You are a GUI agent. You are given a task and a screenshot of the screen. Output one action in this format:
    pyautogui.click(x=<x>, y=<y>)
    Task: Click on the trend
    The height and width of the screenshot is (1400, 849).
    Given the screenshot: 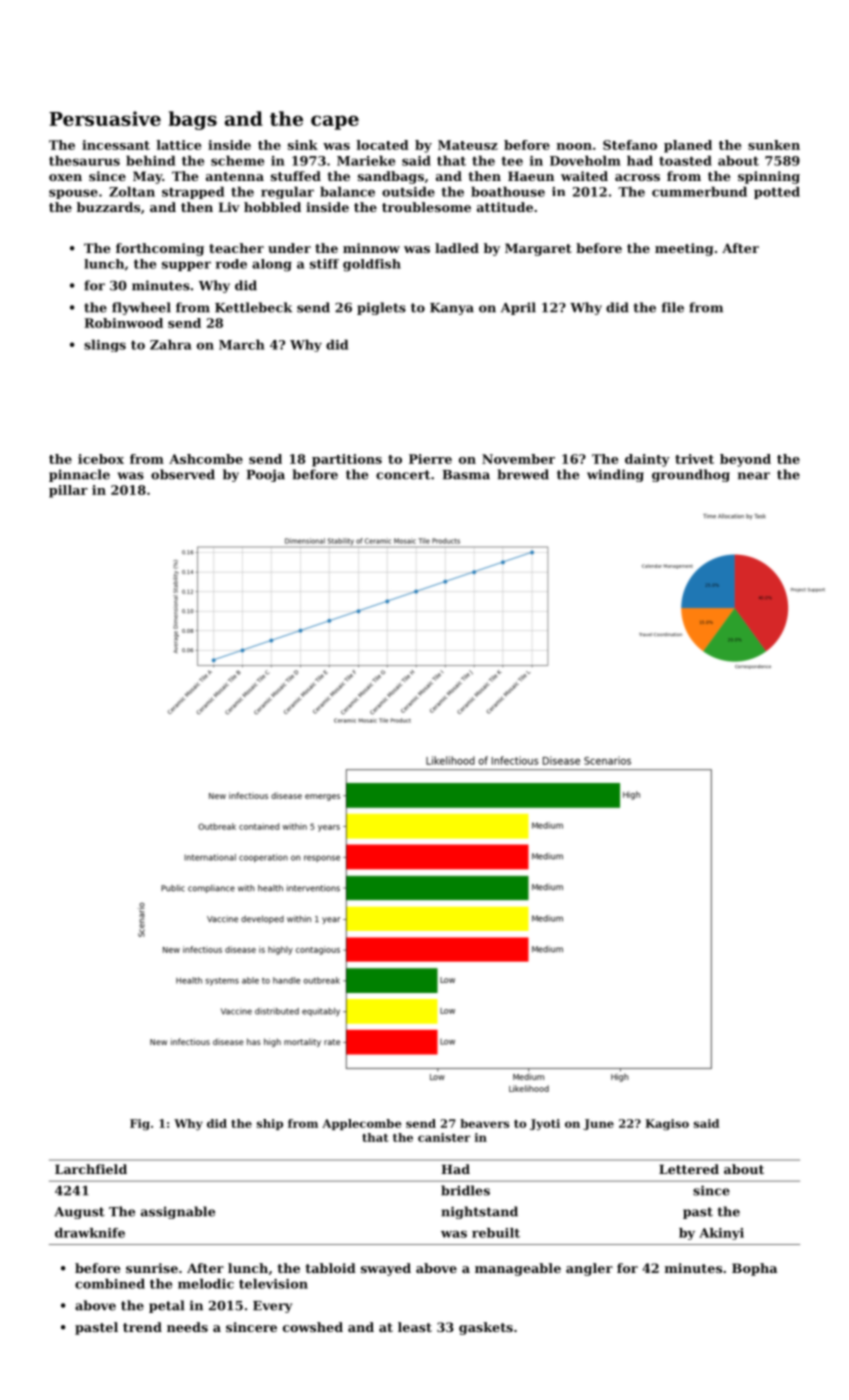 What is the action you would take?
    pyautogui.click(x=142, y=1327)
